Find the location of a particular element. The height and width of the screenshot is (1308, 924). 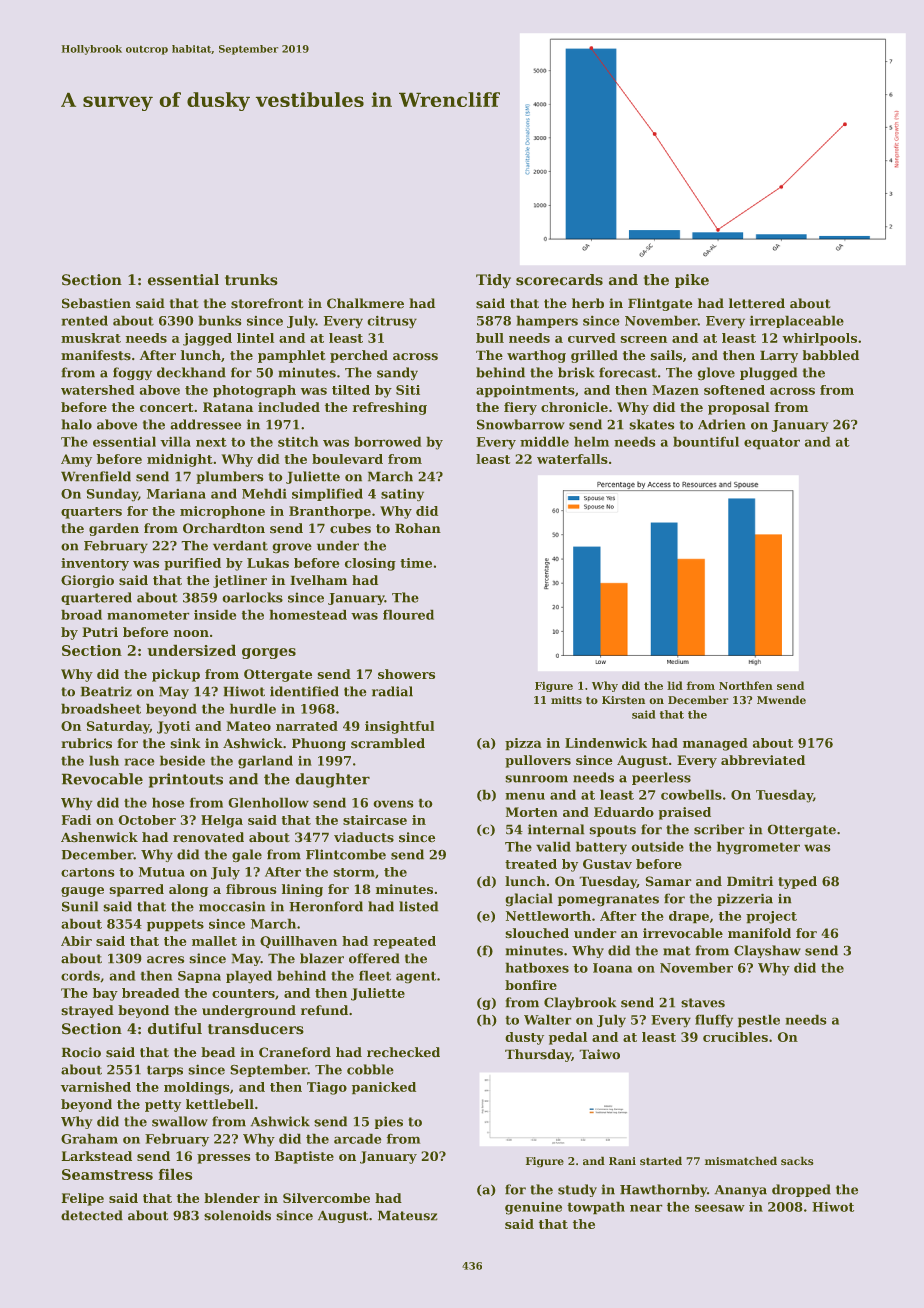

pike is located at coordinates (692, 281).
